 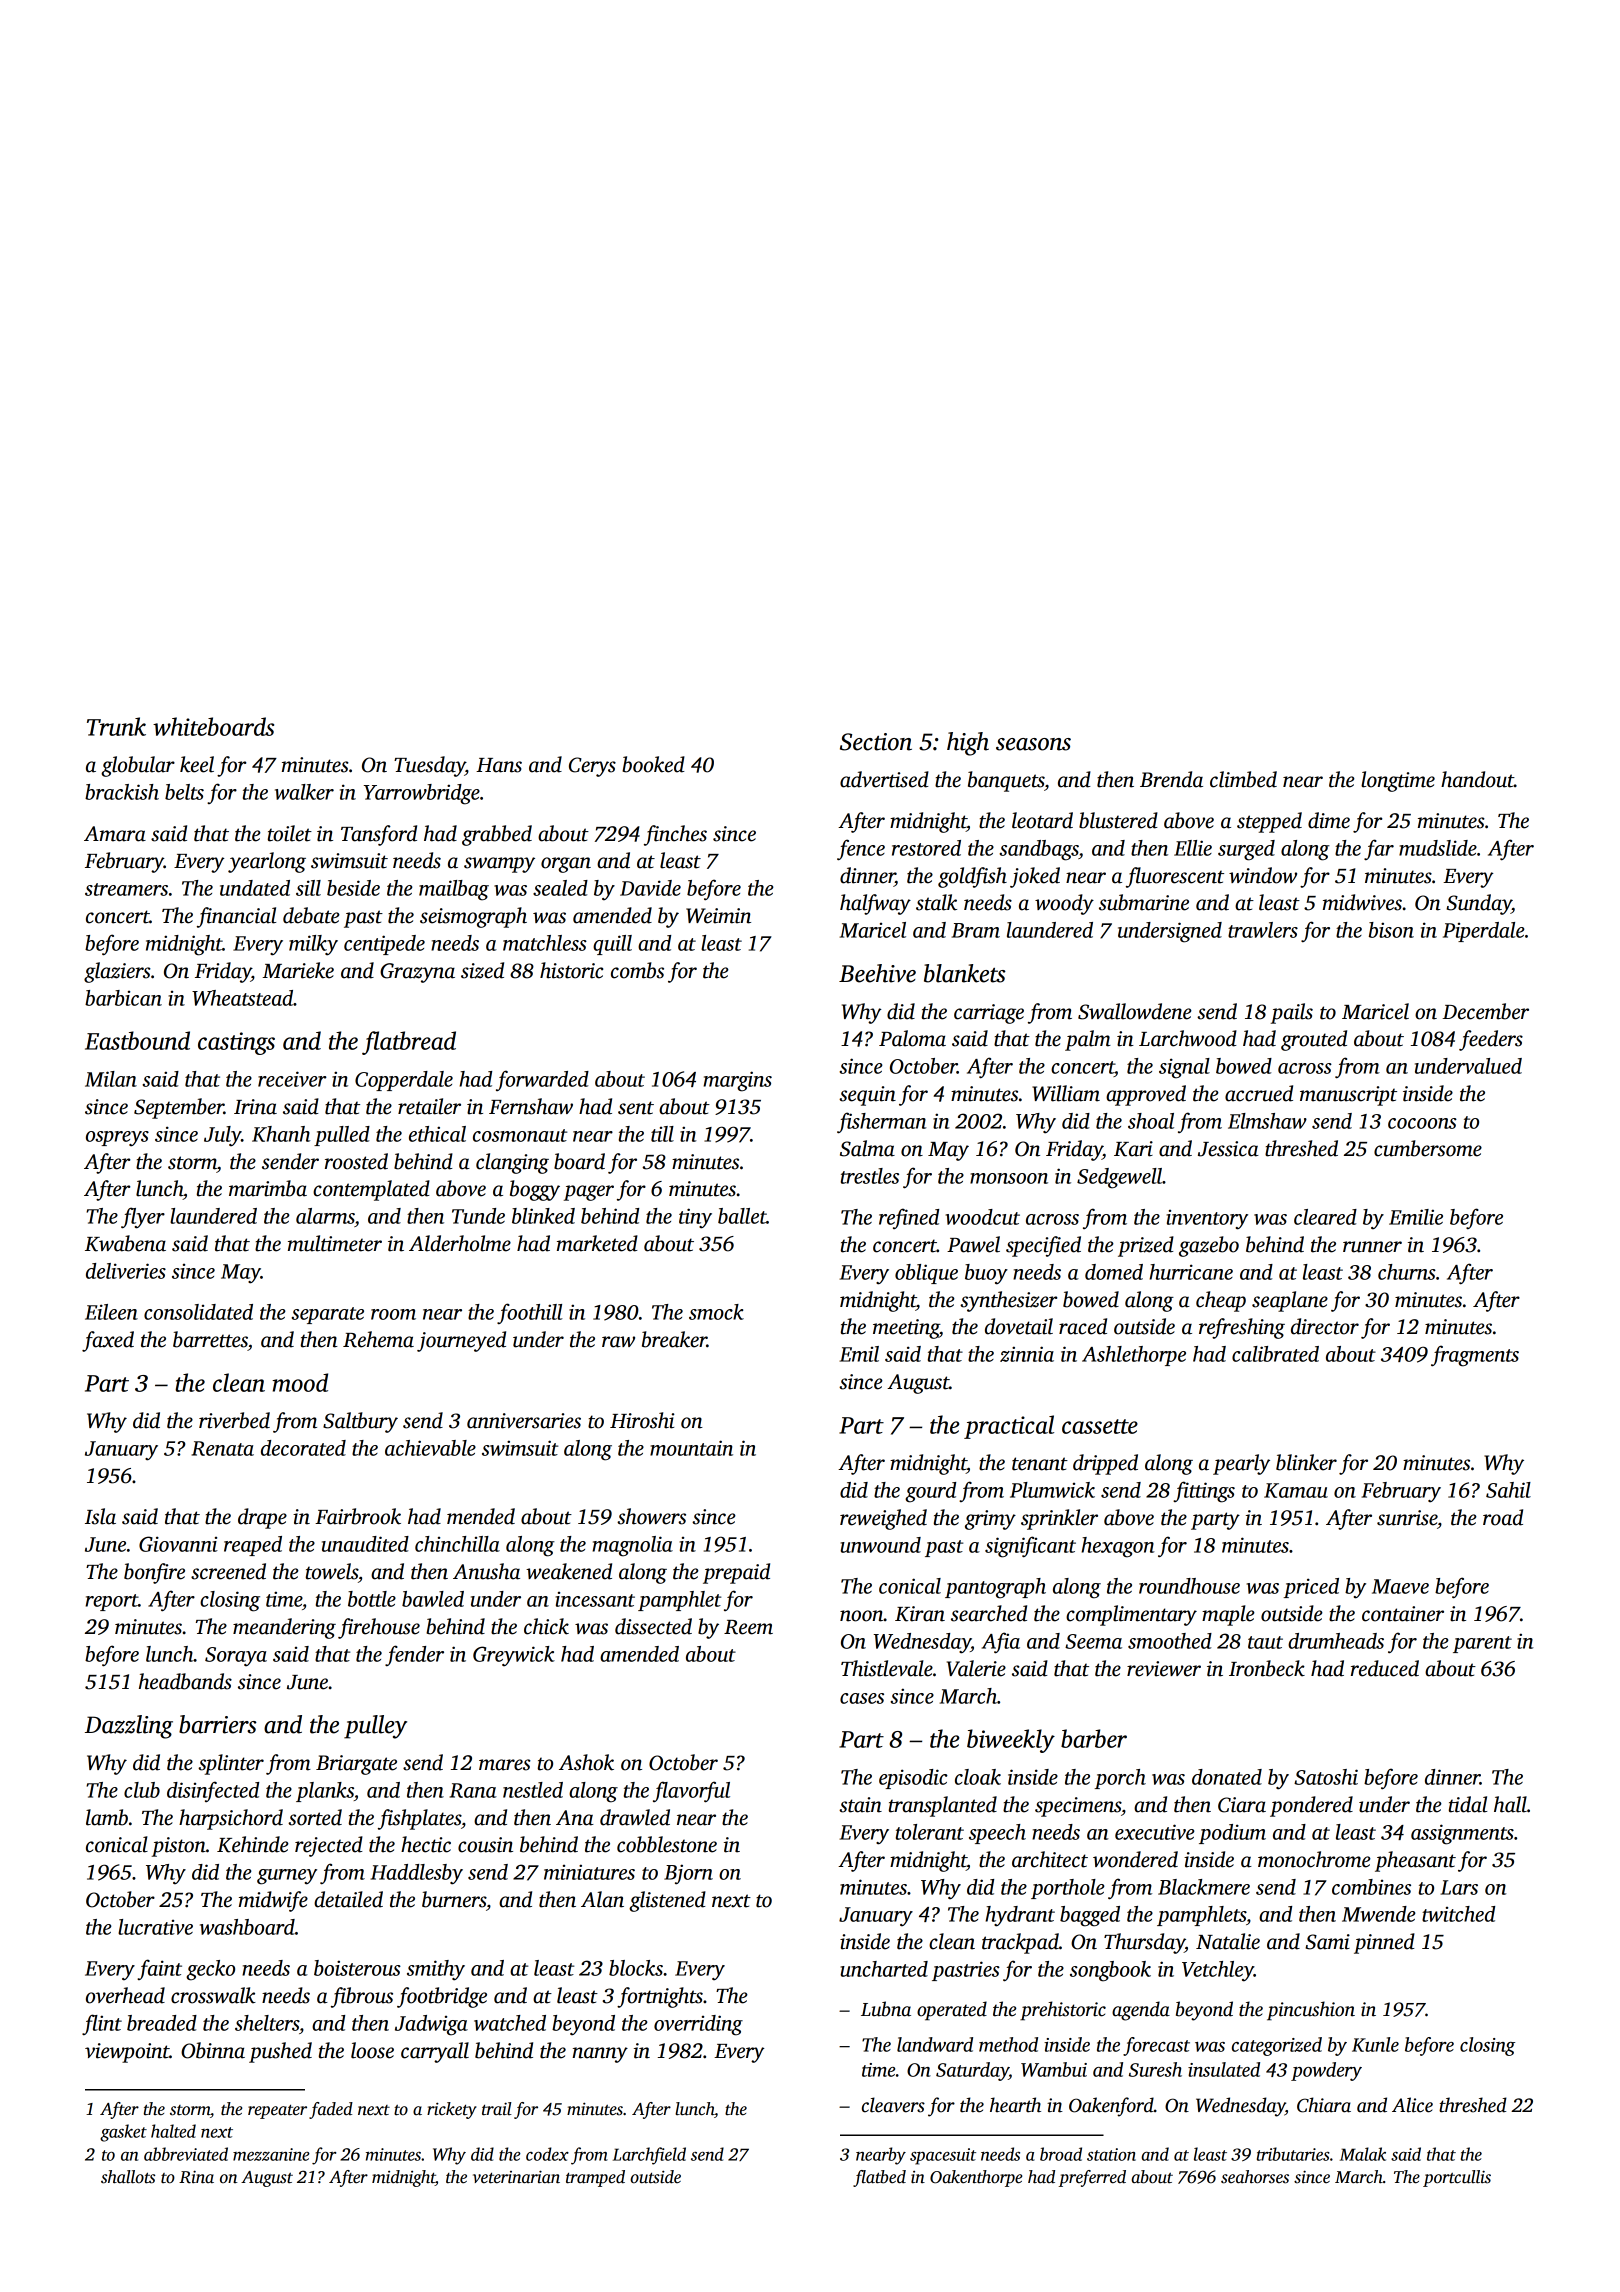 What do you see at coordinates (1457, 2178) in the screenshot?
I see `portcullis` at bounding box center [1457, 2178].
